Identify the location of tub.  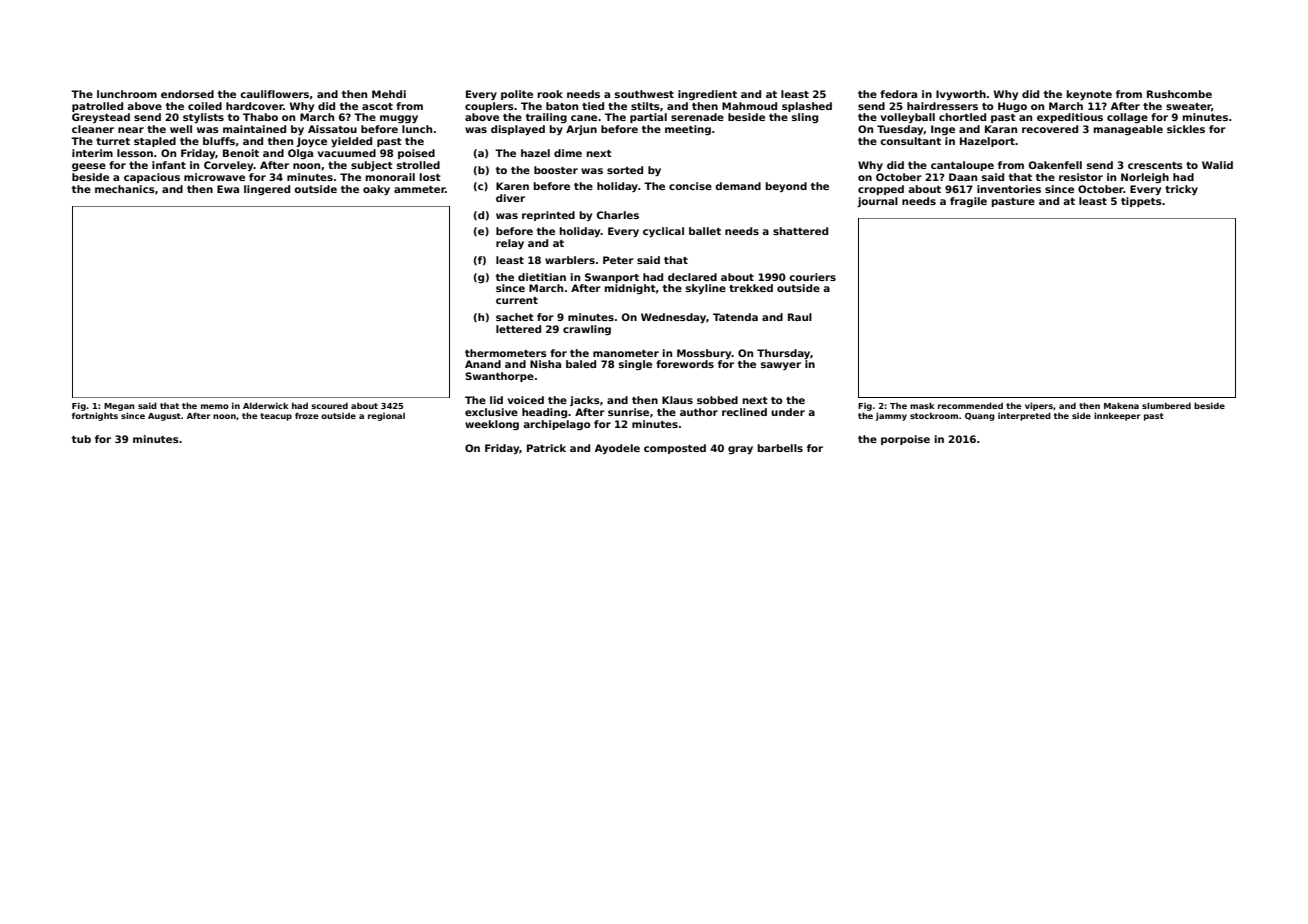
(81, 439).
